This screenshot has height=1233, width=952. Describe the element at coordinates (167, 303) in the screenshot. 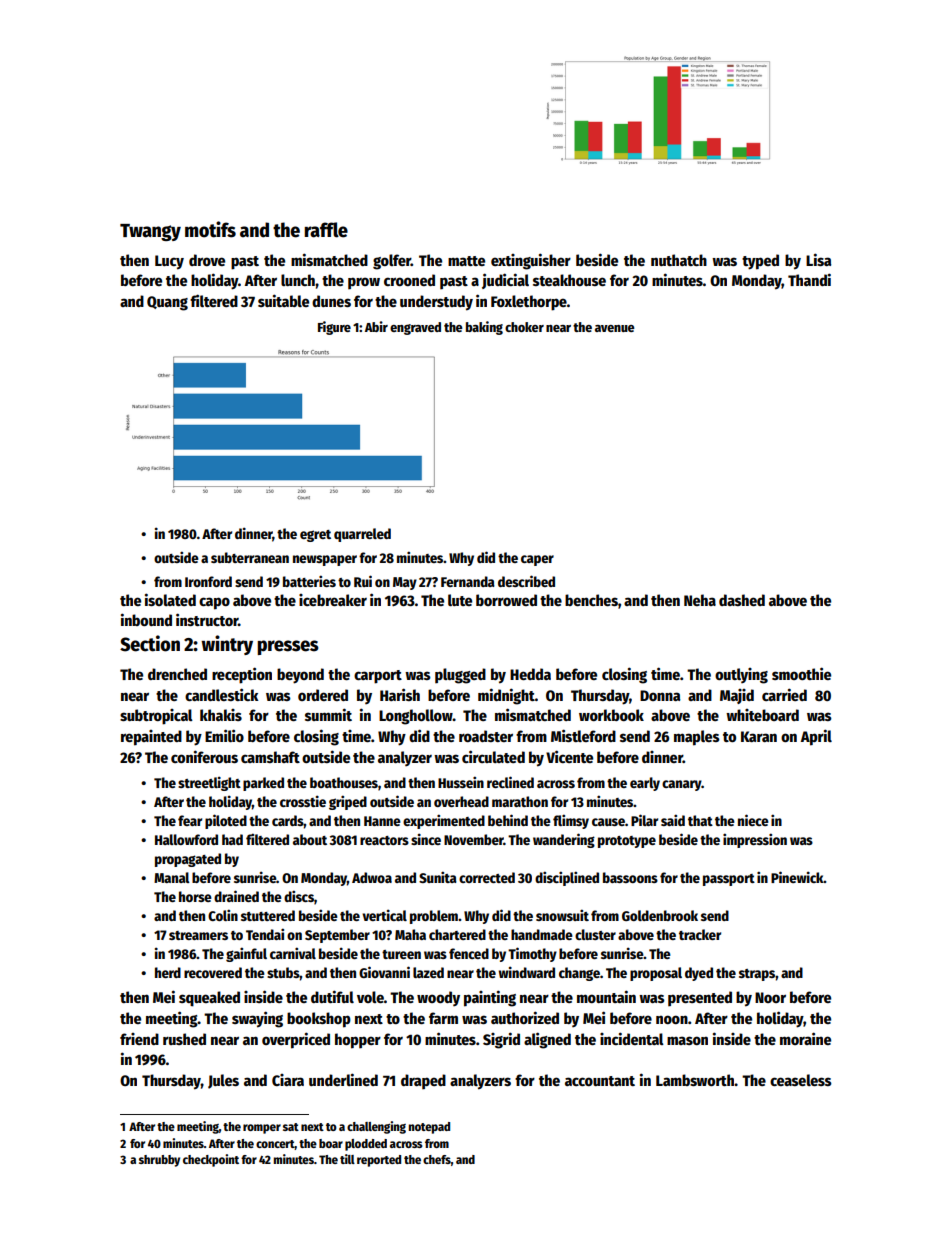

I see `Quang` at that location.
